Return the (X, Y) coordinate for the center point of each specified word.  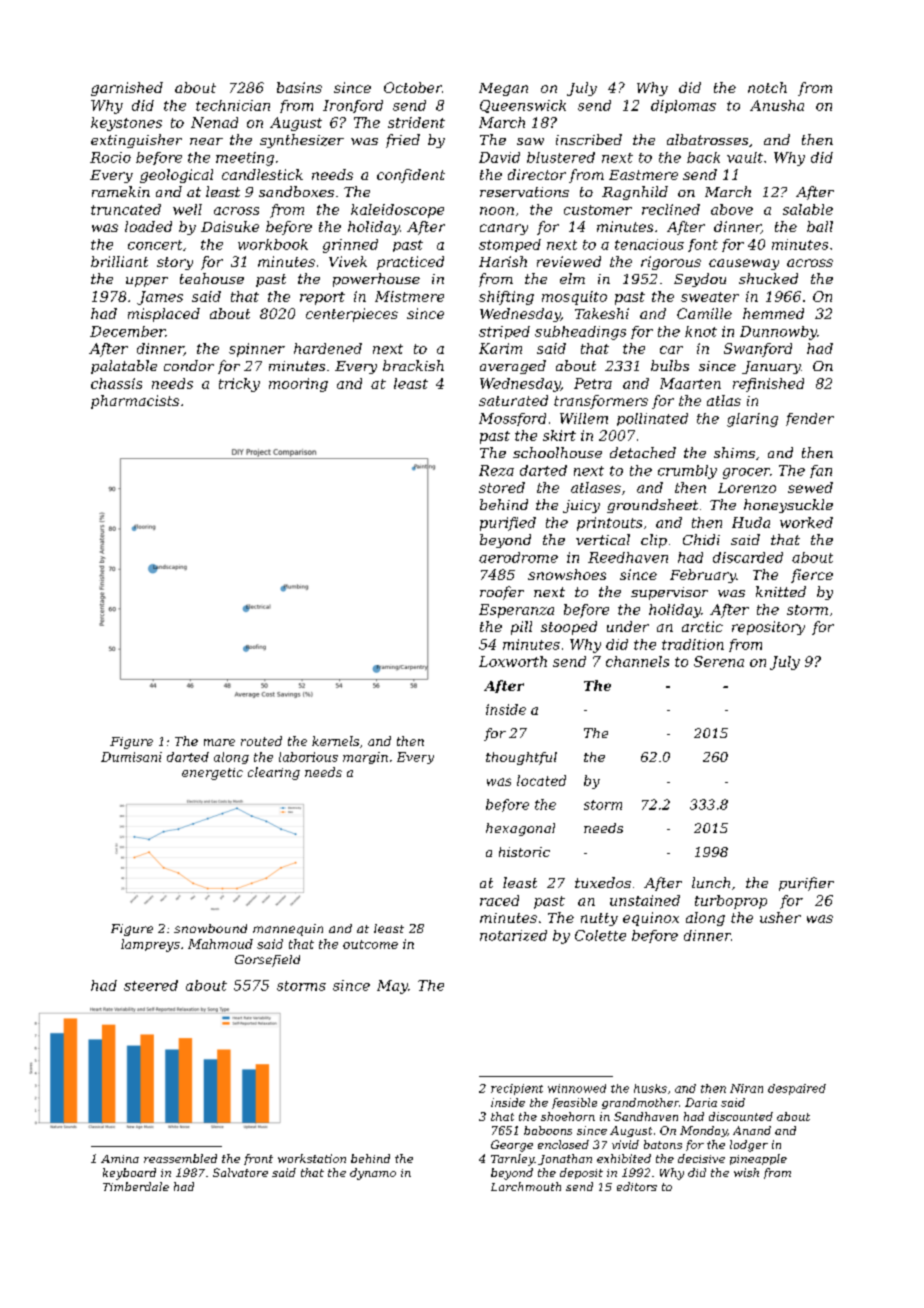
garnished (127, 89)
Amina (120, 1159)
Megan (503, 89)
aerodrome (518, 557)
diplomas (683, 106)
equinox (651, 919)
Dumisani (131, 757)
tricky (239, 385)
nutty (599, 919)
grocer (746, 473)
